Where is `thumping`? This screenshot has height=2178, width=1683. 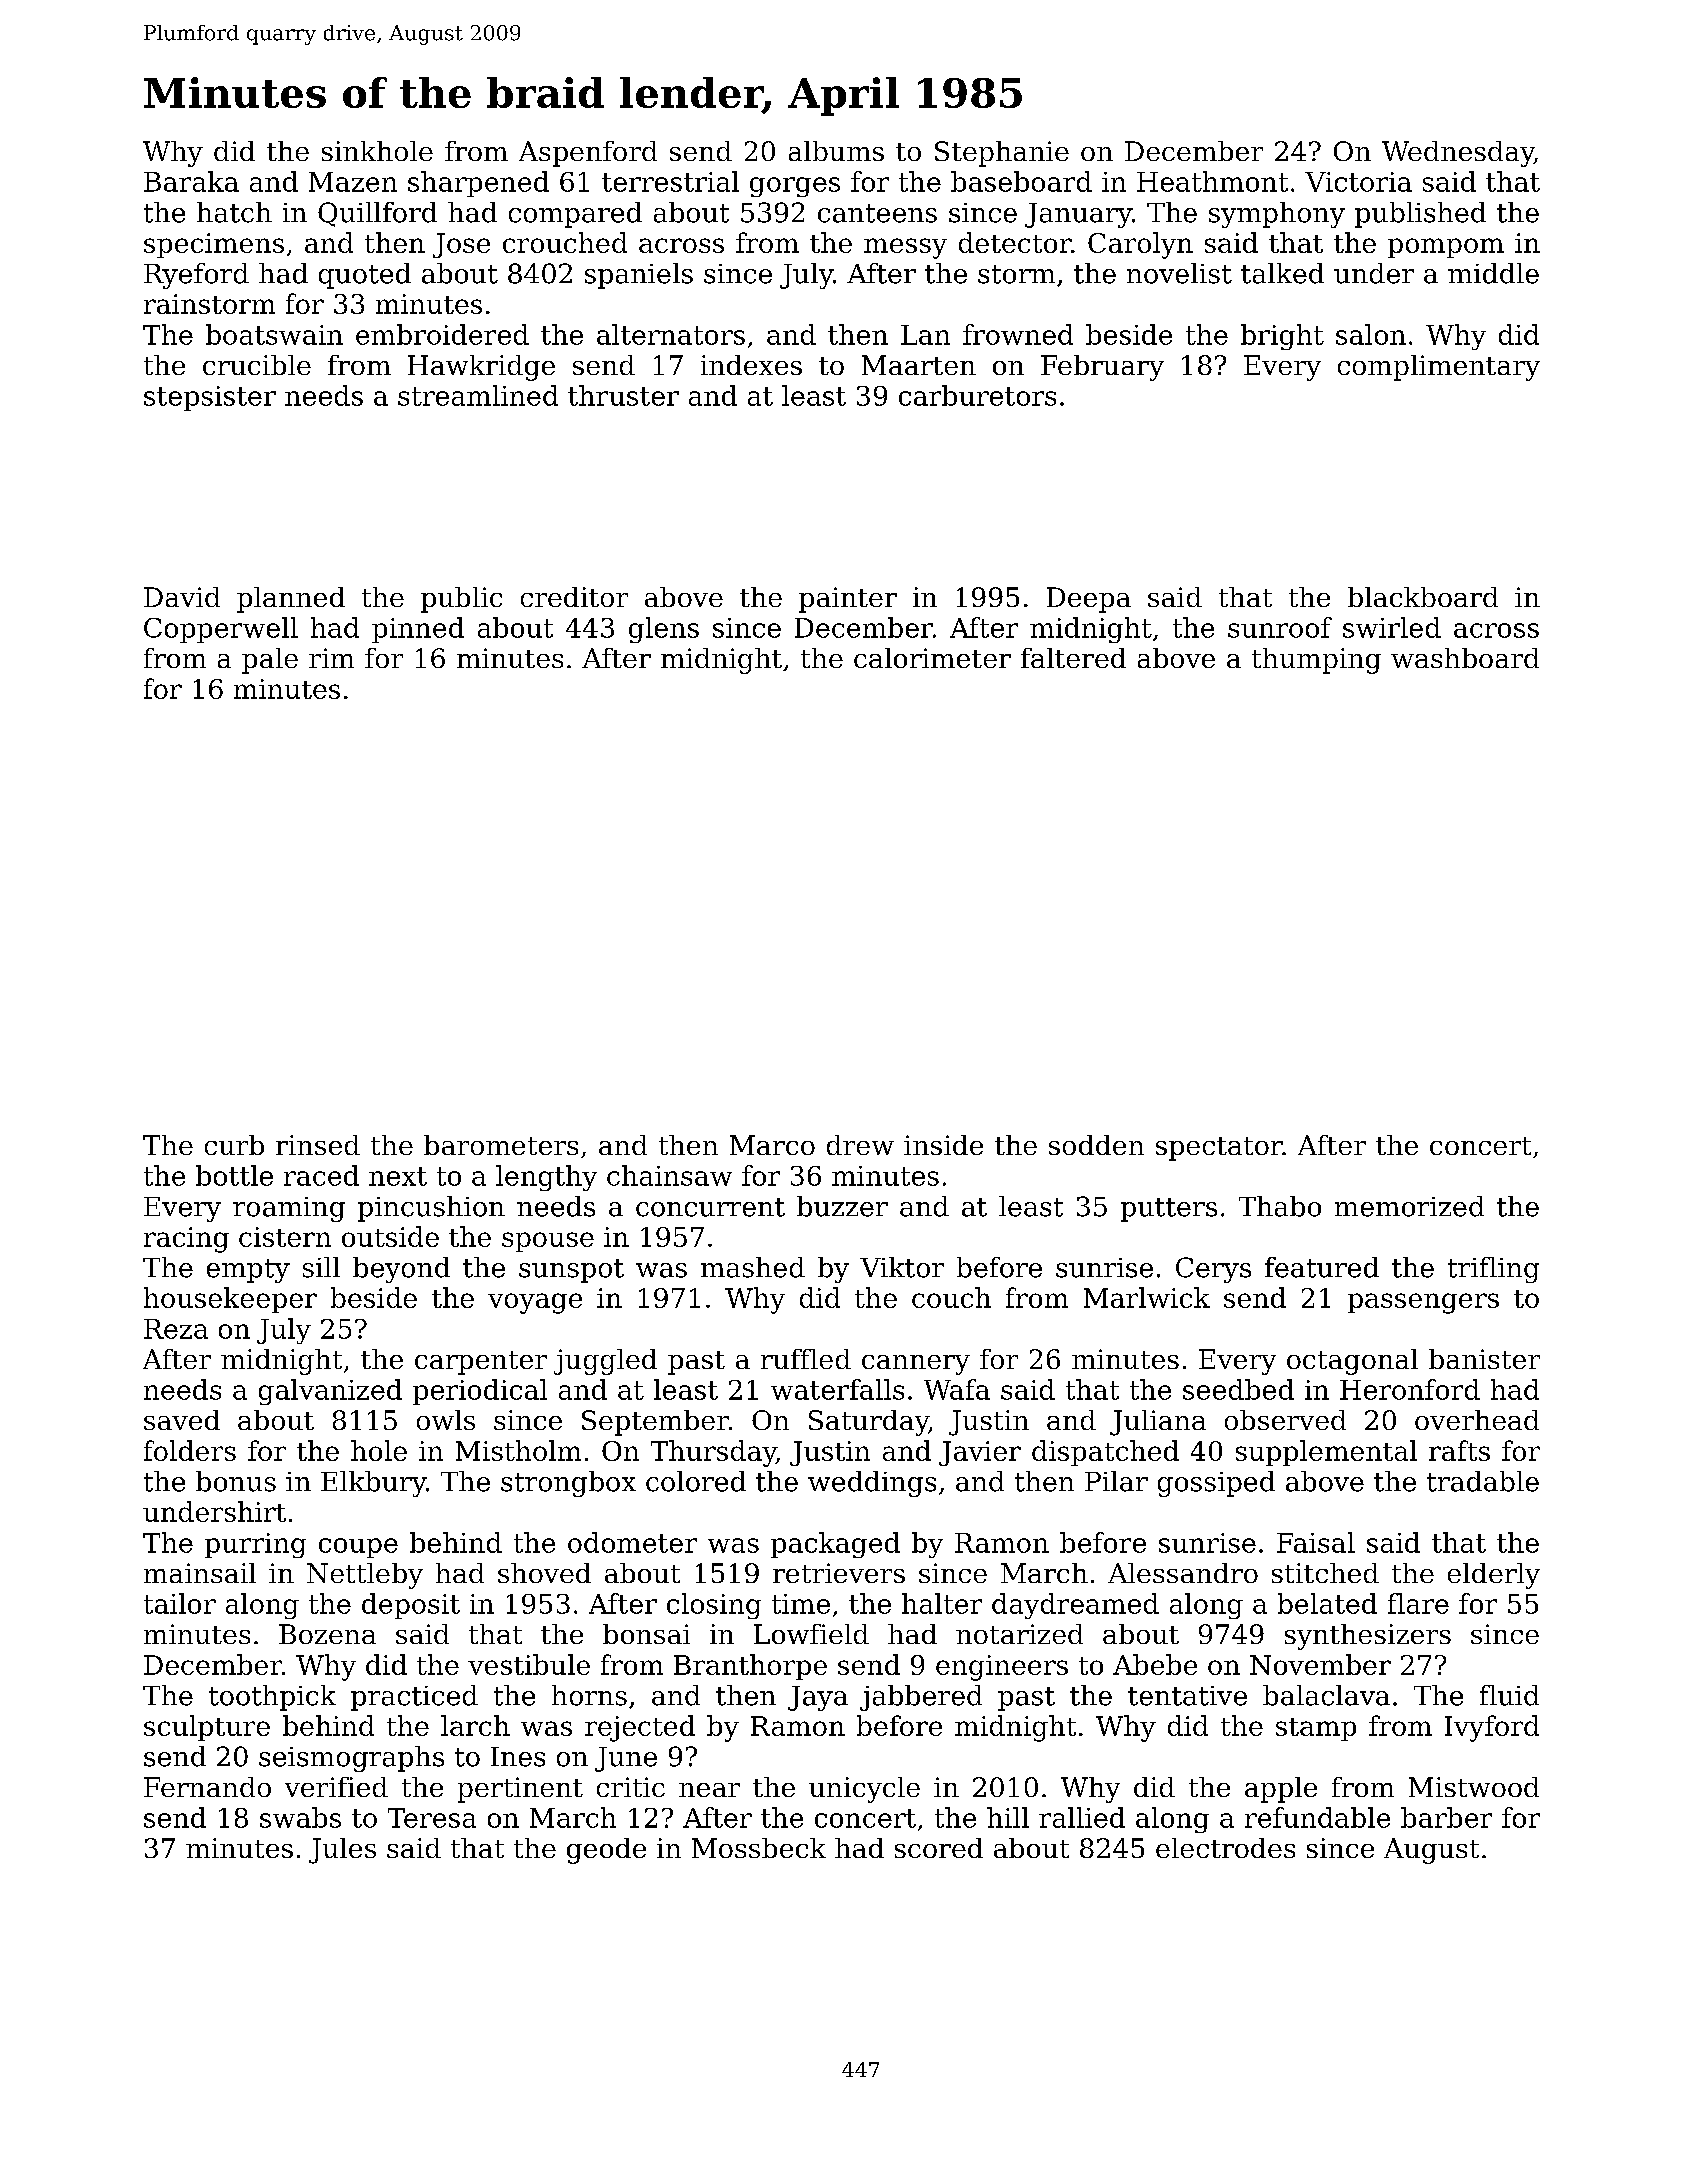
thumping is located at coordinates (1316, 661).
